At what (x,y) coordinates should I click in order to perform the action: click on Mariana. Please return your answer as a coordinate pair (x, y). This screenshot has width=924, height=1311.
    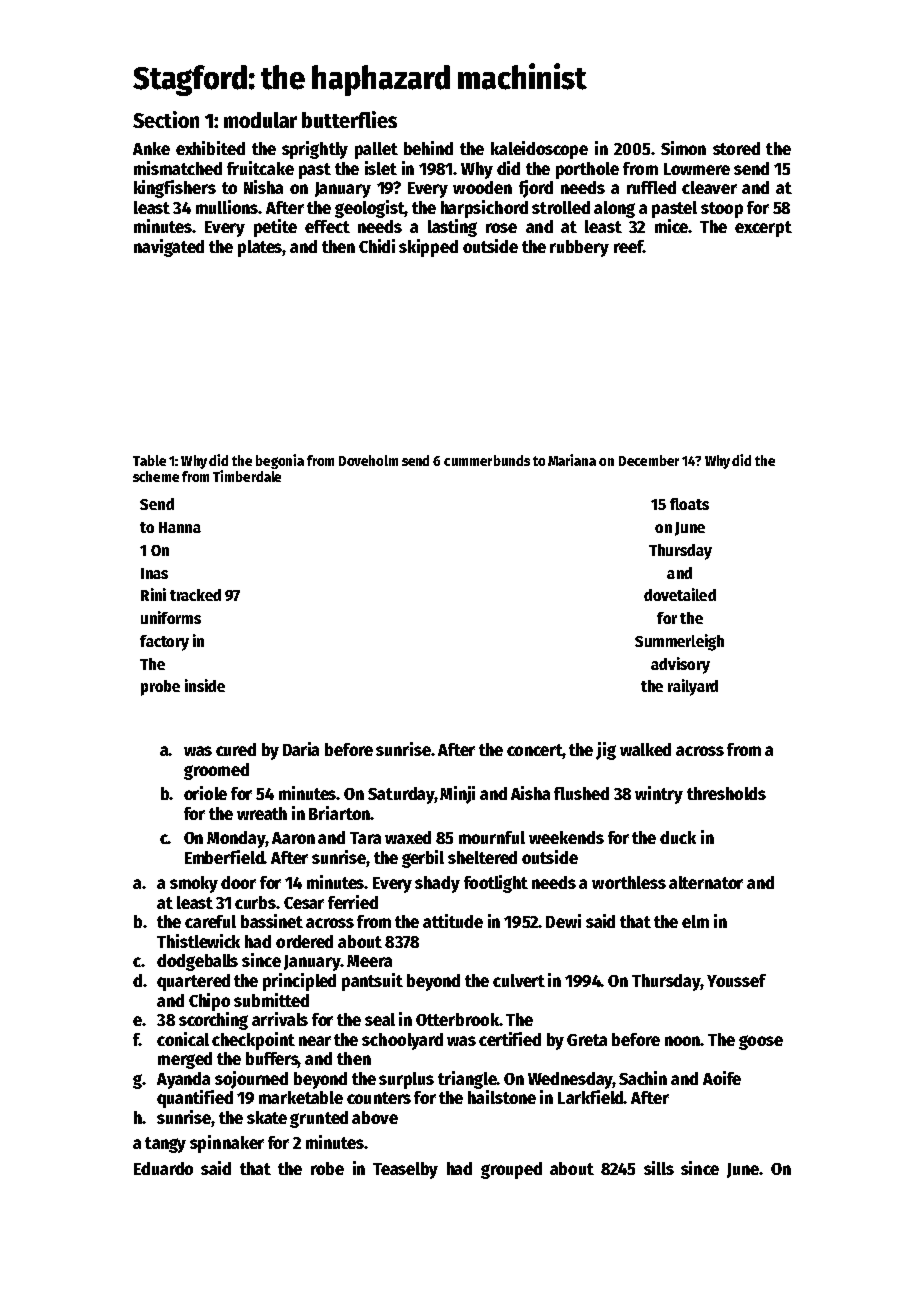
    Looking at the image, I should click on (572, 460).
